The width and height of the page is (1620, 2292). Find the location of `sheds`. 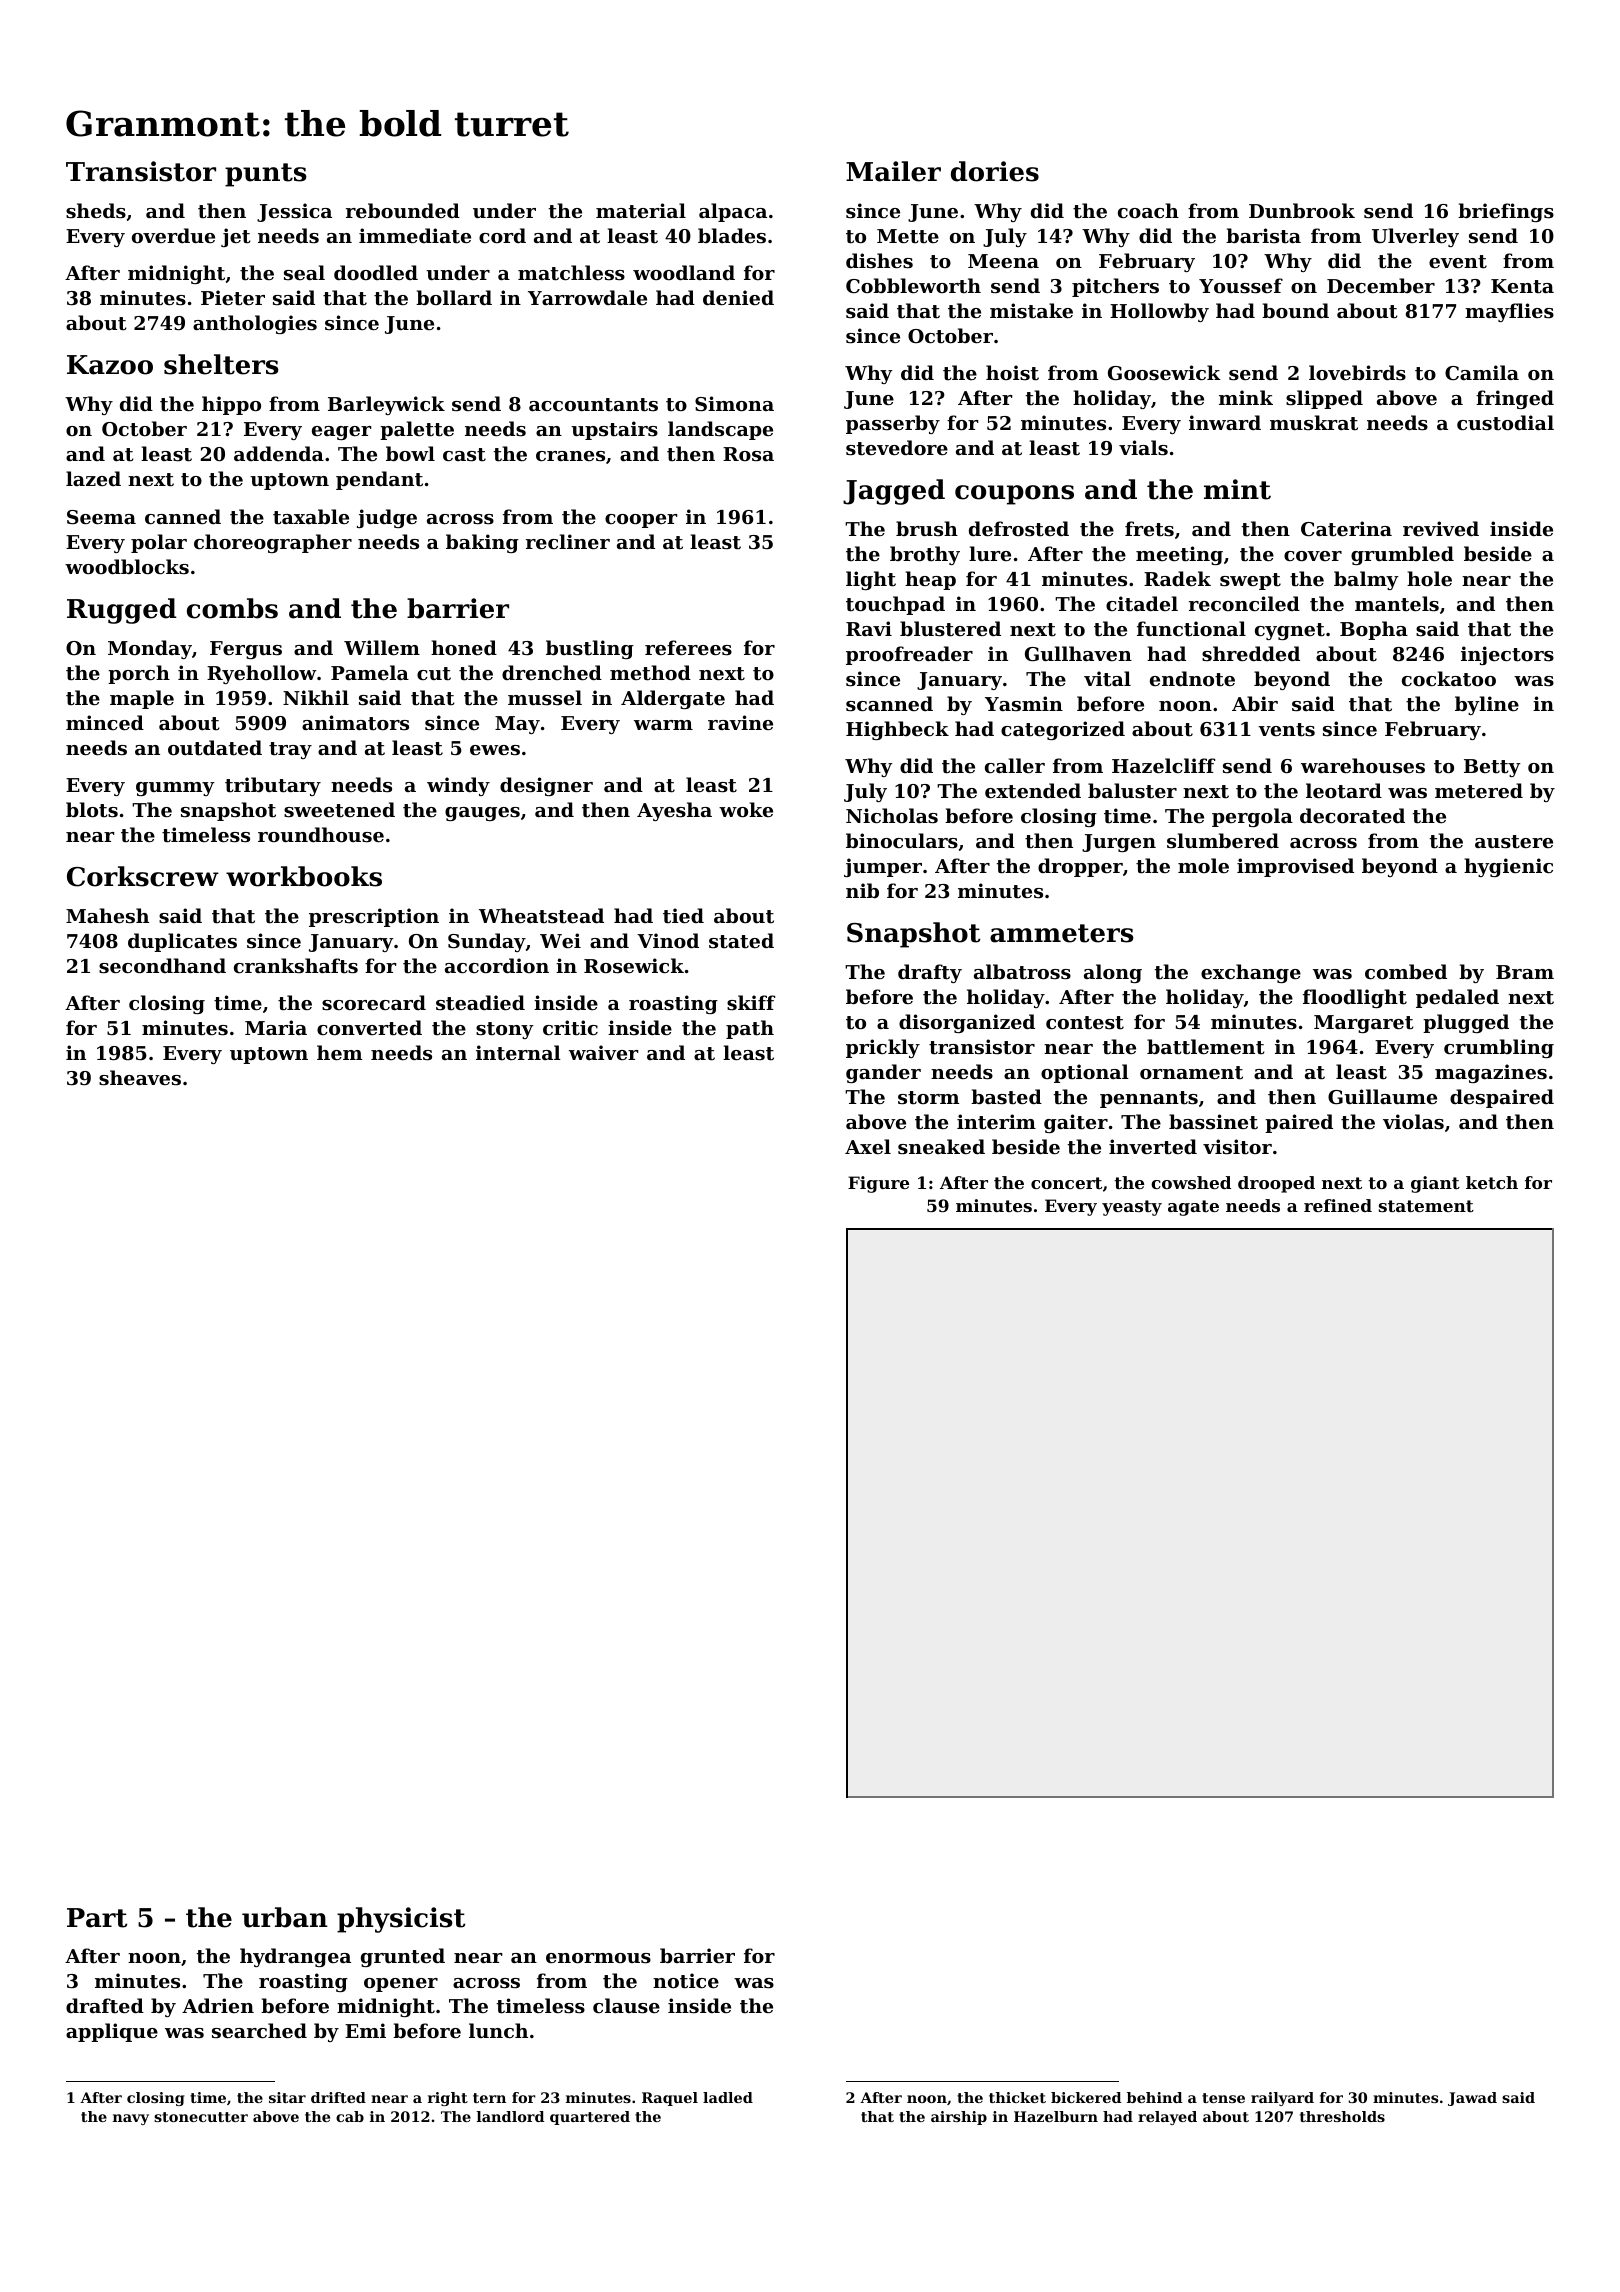

sheds is located at coordinates (96, 211).
